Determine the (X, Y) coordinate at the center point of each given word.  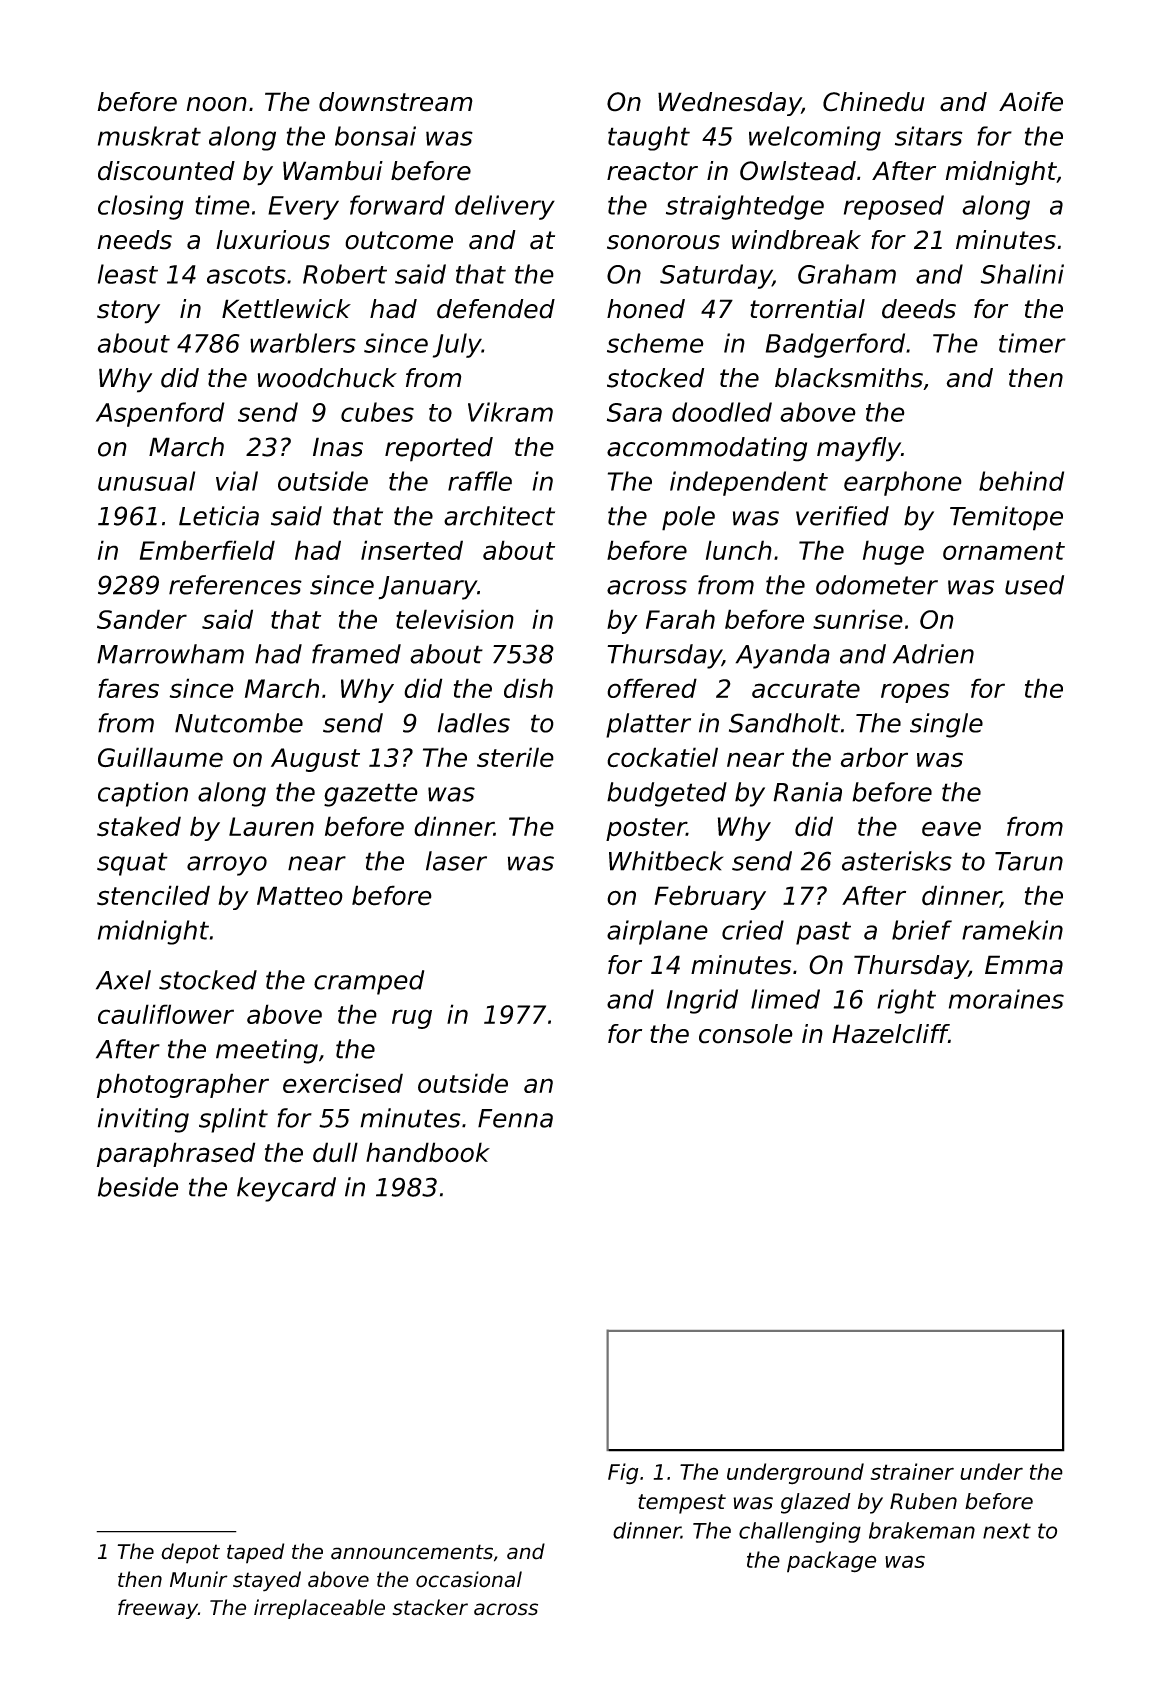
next (1007, 1531)
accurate (806, 689)
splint (233, 1120)
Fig (623, 1474)
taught (649, 138)
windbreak (796, 240)
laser (456, 861)
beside (138, 1187)
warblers (303, 343)
